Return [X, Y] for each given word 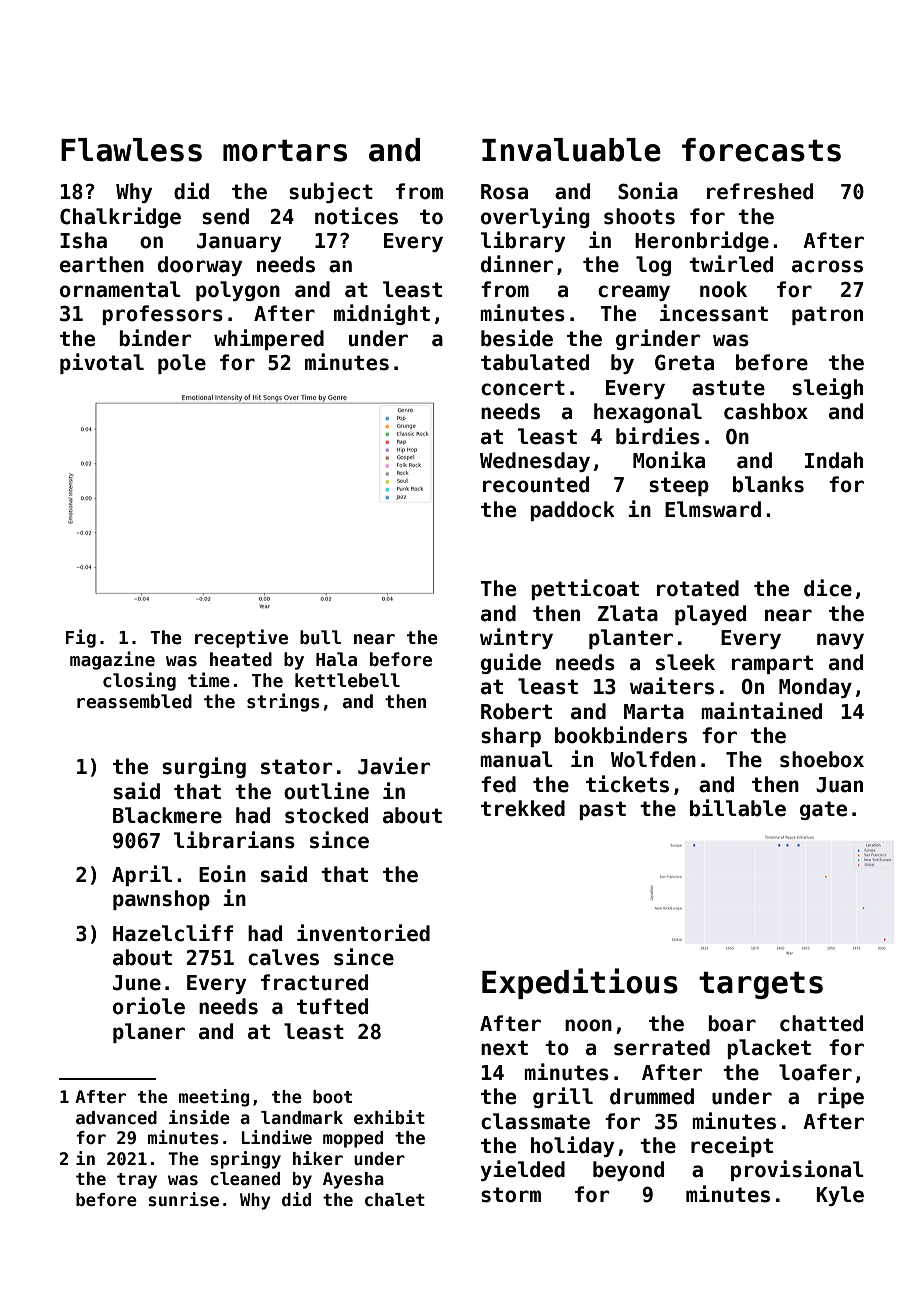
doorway [200, 266]
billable [738, 808]
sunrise [183, 1199]
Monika [669, 460]
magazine [112, 660]
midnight [382, 314]
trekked [523, 808]
